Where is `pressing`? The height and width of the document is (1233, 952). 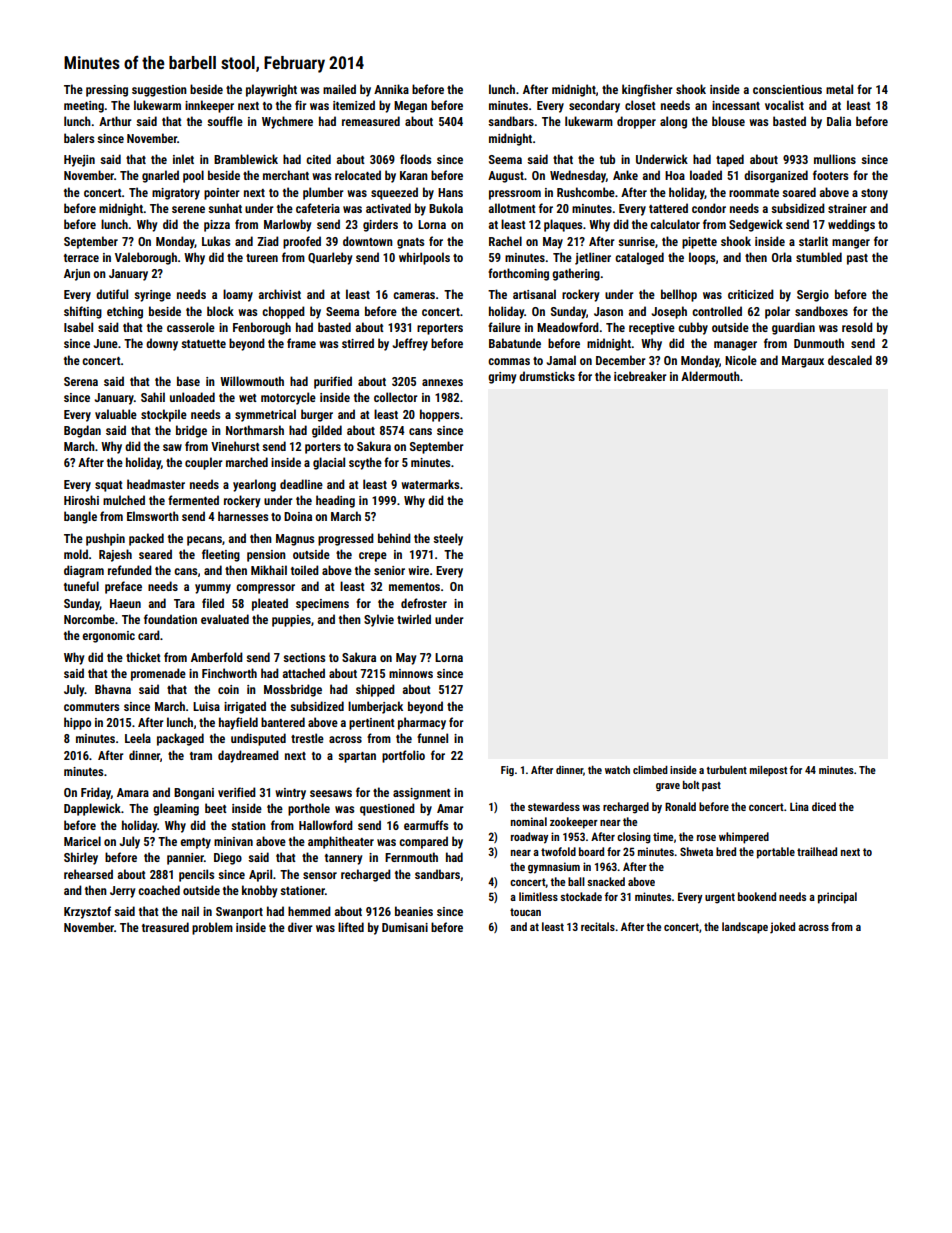 pressing is located at coordinates (107, 91).
